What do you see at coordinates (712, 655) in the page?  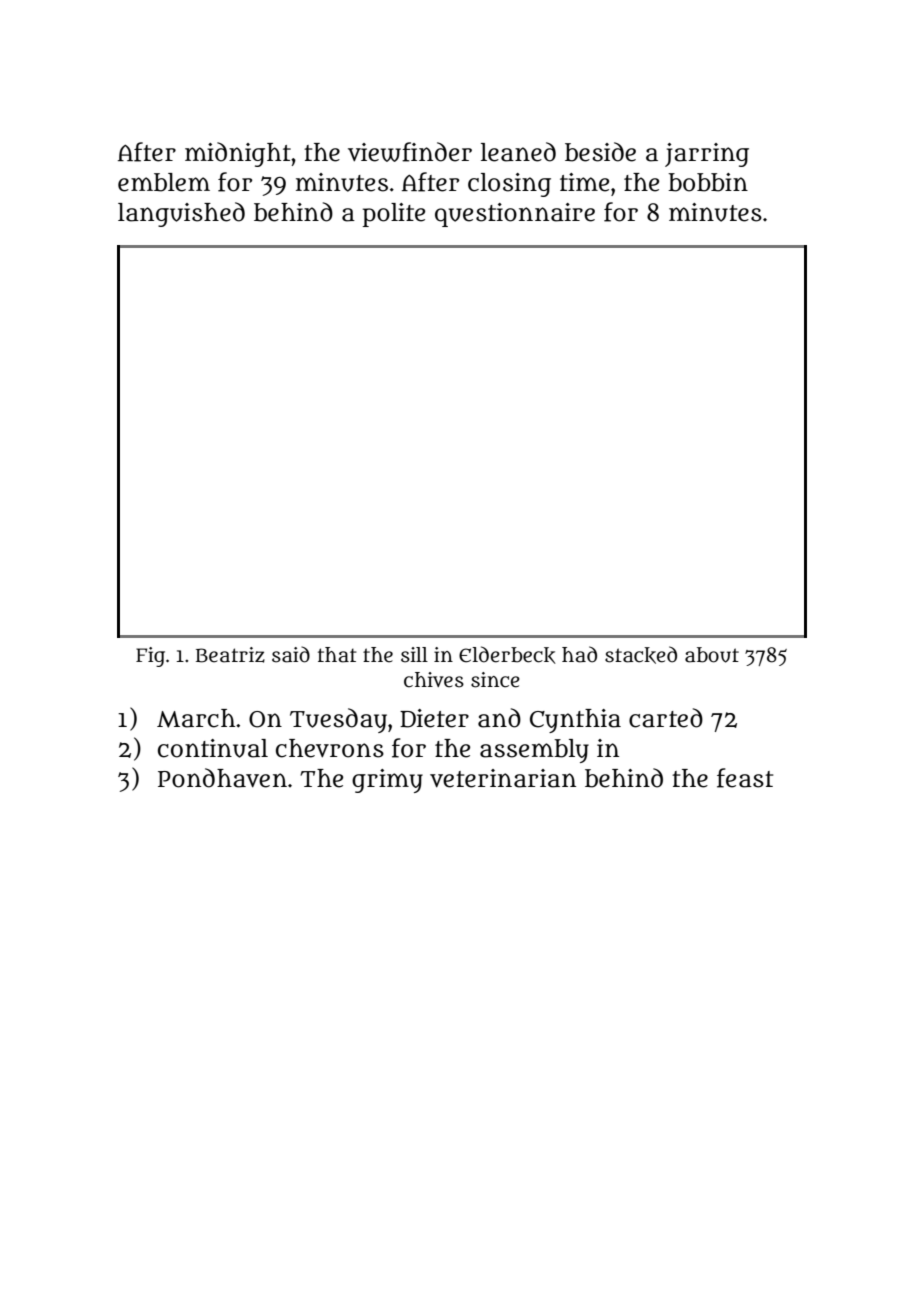 I see `about` at bounding box center [712, 655].
